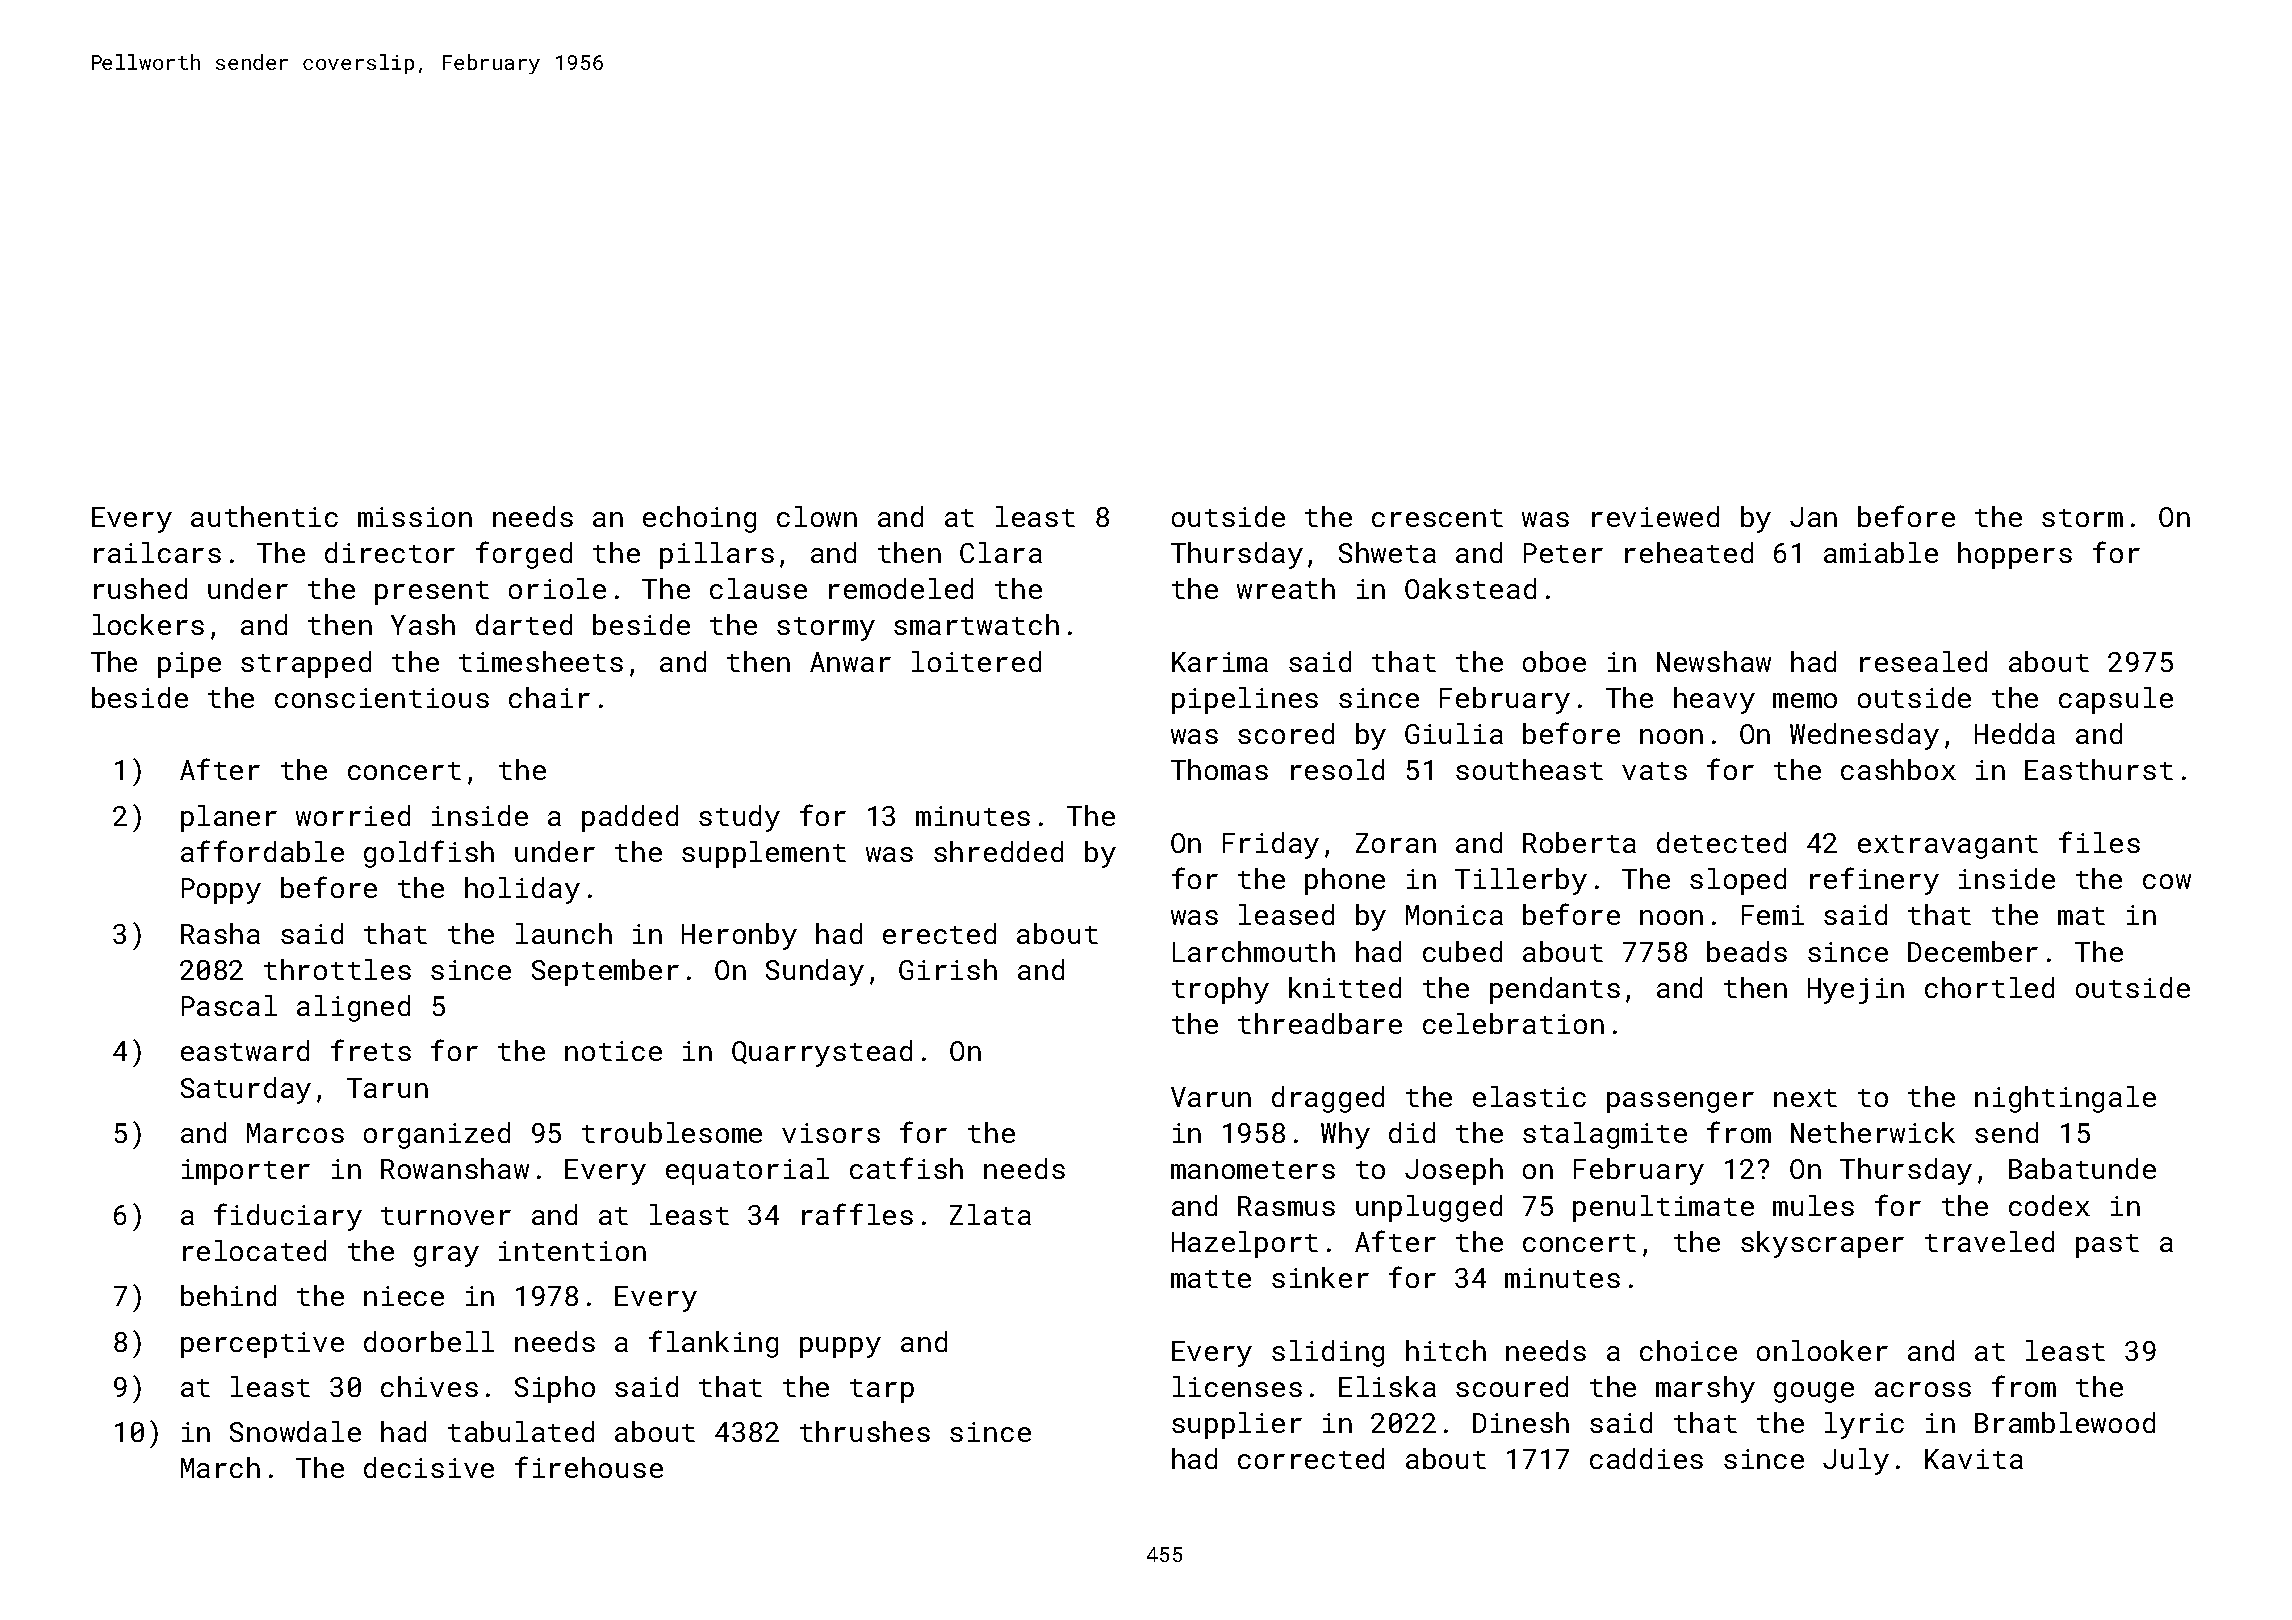 The height and width of the document is (1620, 2292). I want to click on Jan, so click(1813, 517).
